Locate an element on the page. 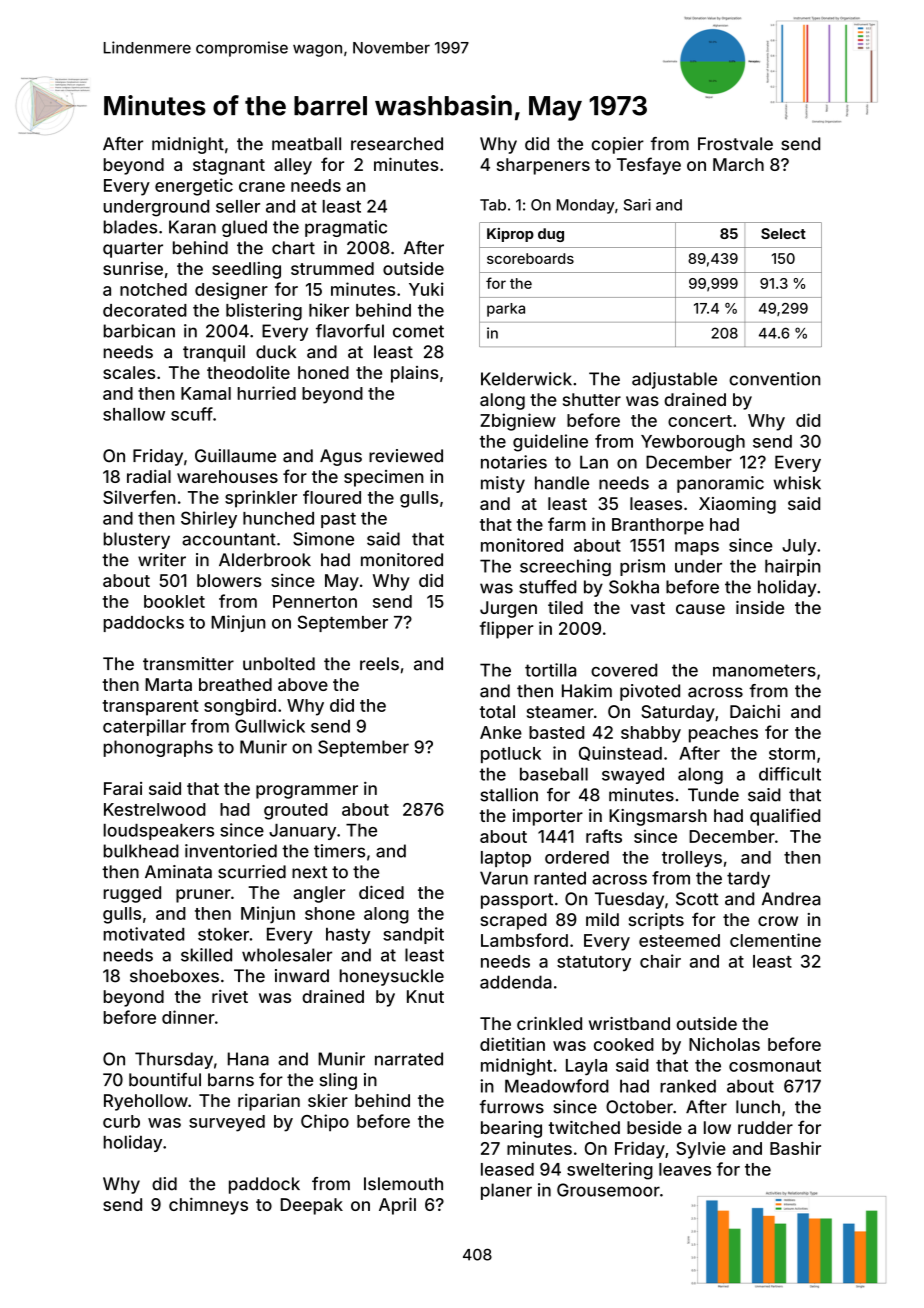 This page has width=924, height=1308. storm is located at coordinates (792, 754).
